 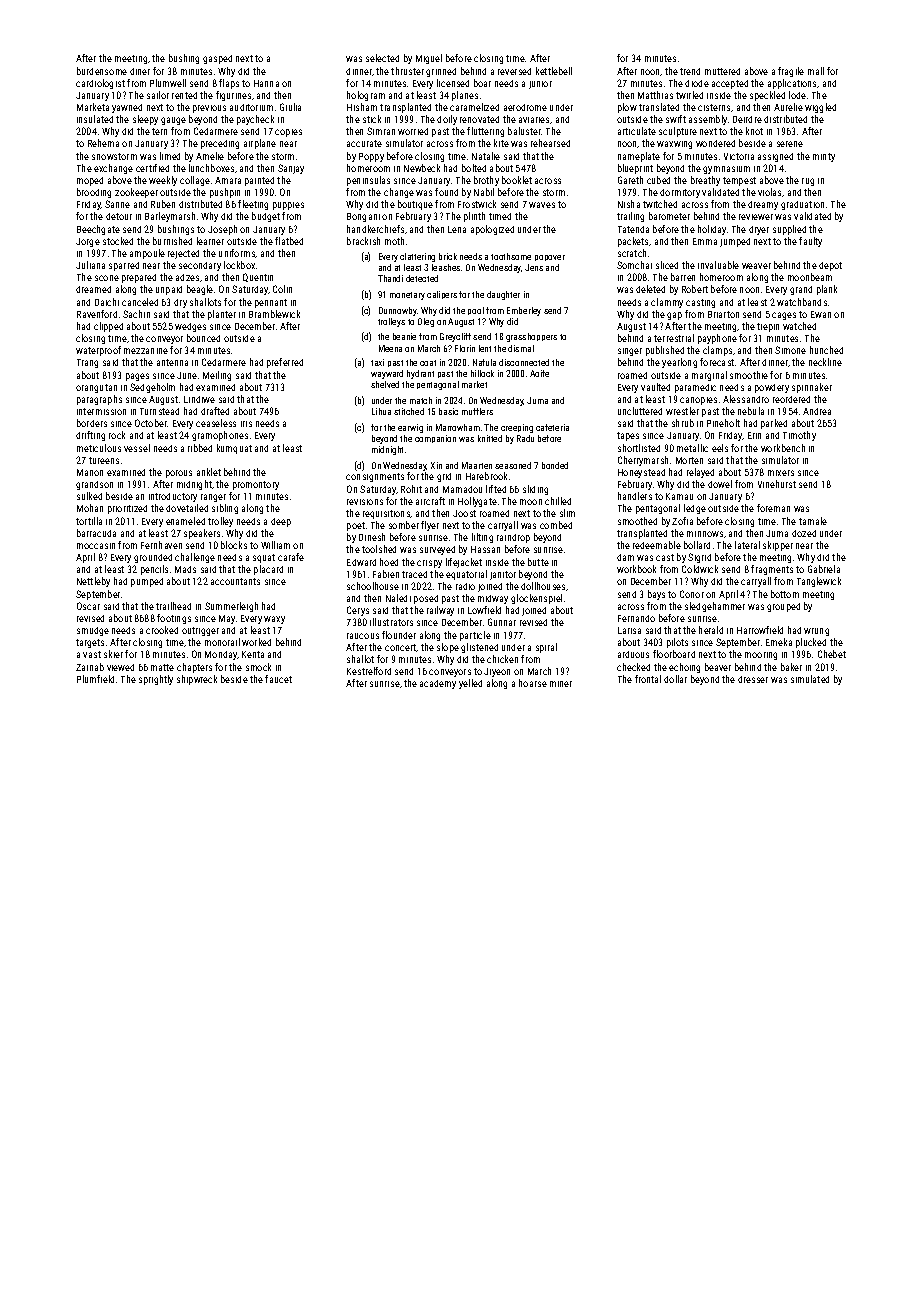 I want to click on basic, so click(x=448, y=411).
